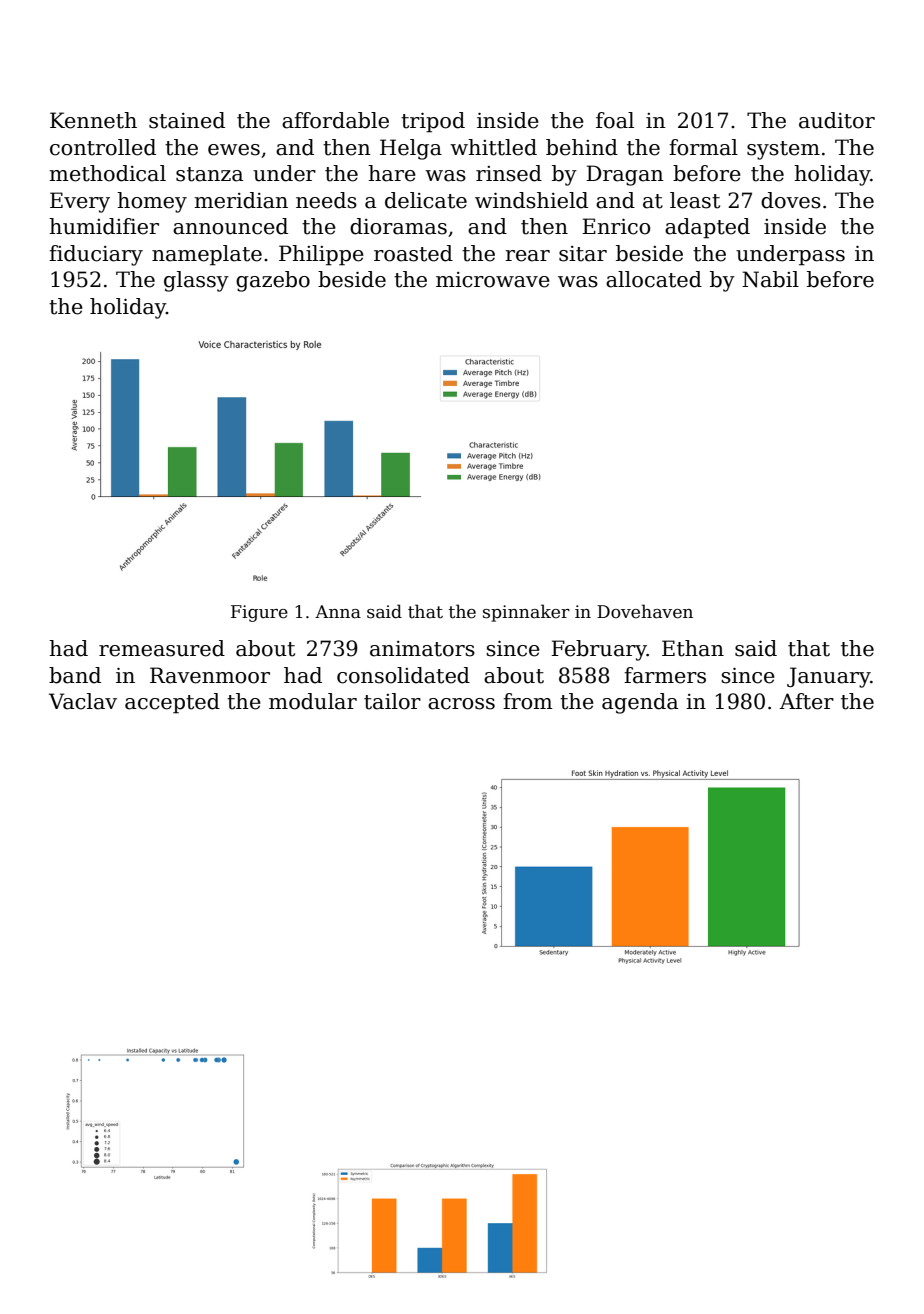 The width and height of the document is (924, 1314). I want to click on Nabil, so click(770, 279).
